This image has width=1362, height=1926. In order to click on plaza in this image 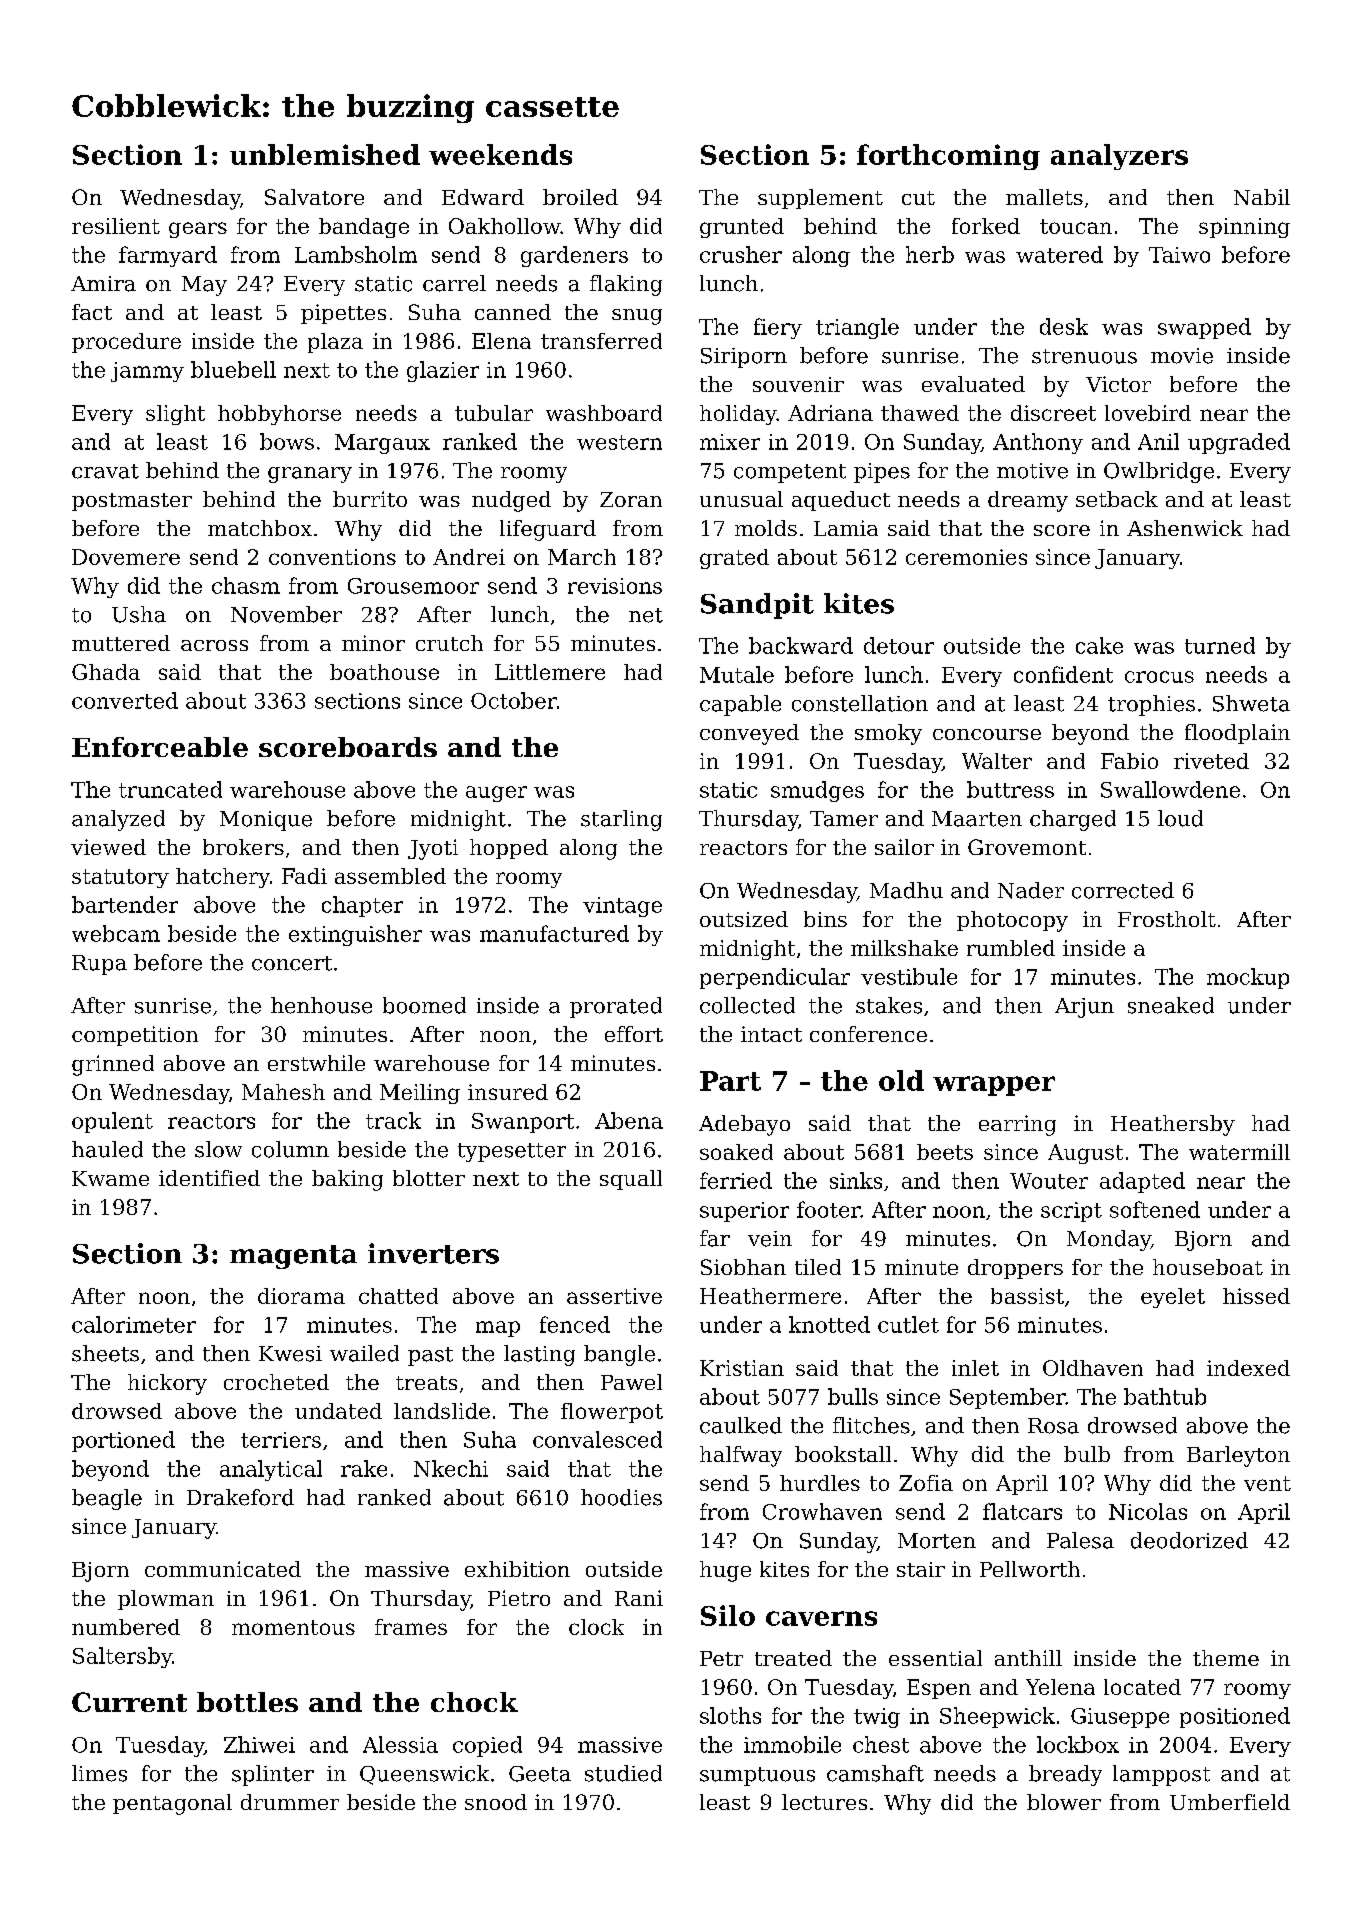, I will do `click(335, 343)`.
